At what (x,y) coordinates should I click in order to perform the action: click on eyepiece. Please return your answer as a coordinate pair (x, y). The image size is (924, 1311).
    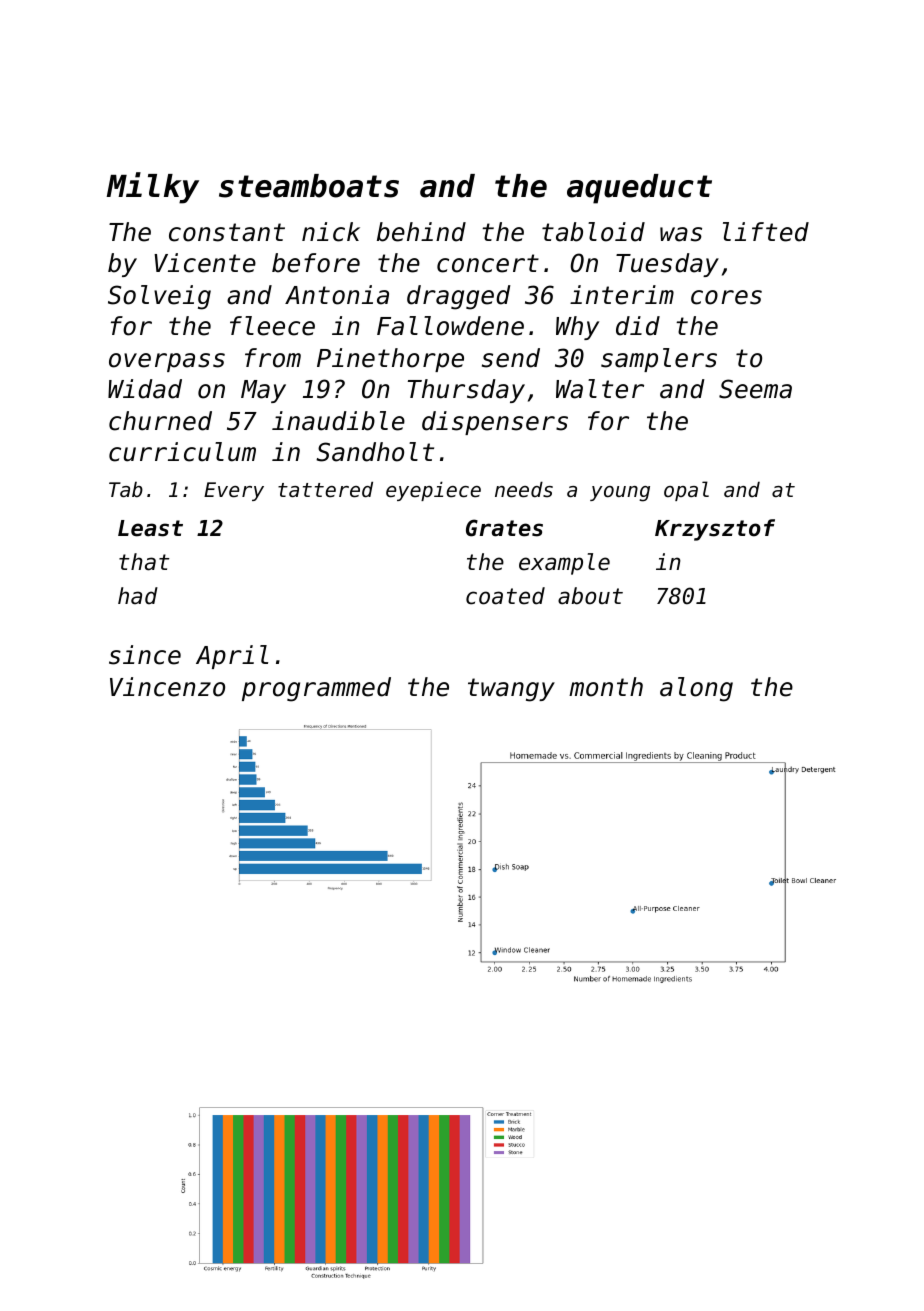
    Looking at the image, I should click on (433, 491).
